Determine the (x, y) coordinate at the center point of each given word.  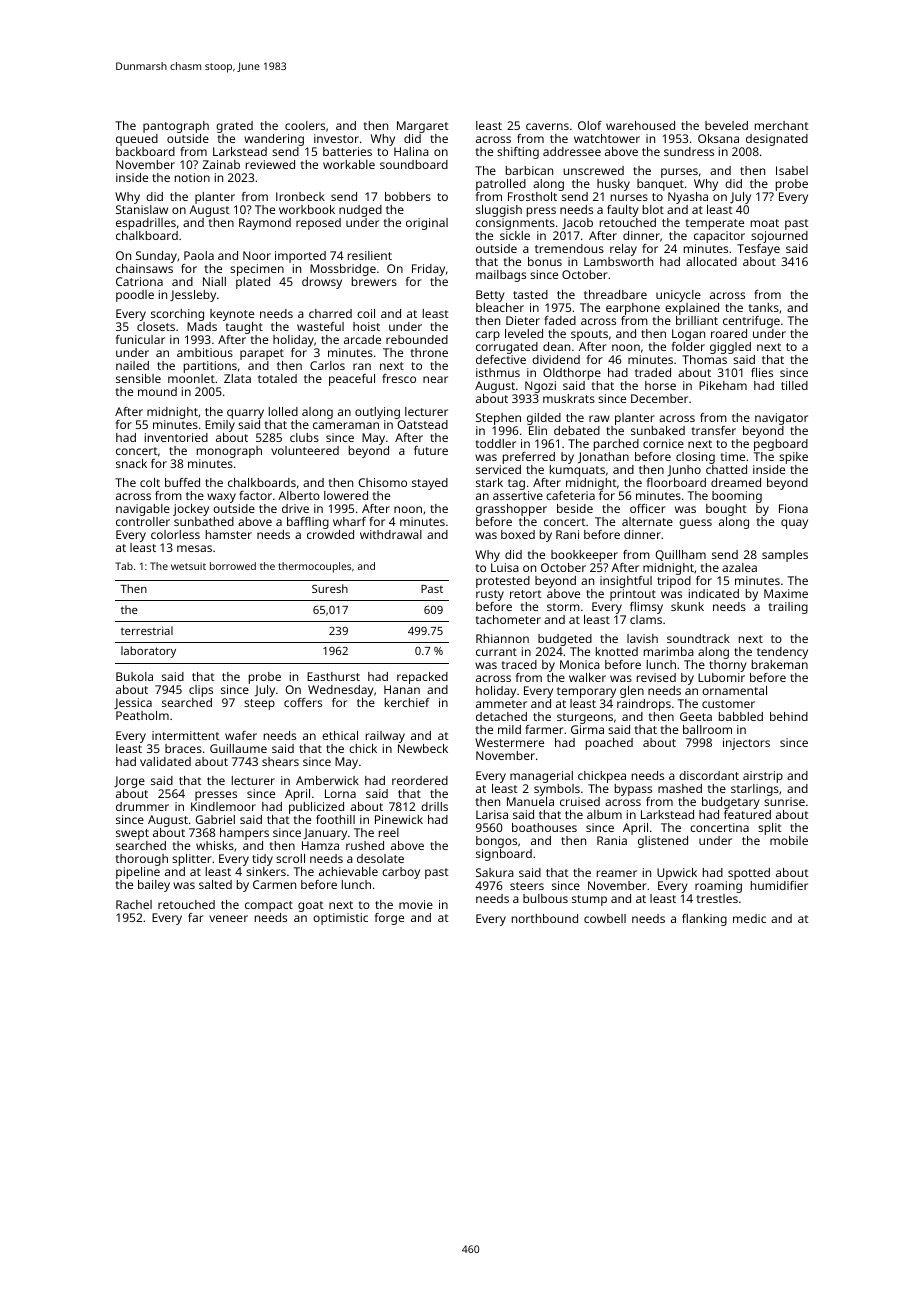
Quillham (681, 555)
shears (280, 761)
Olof (590, 125)
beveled (726, 125)
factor (255, 495)
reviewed (270, 164)
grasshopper (511, 510)
